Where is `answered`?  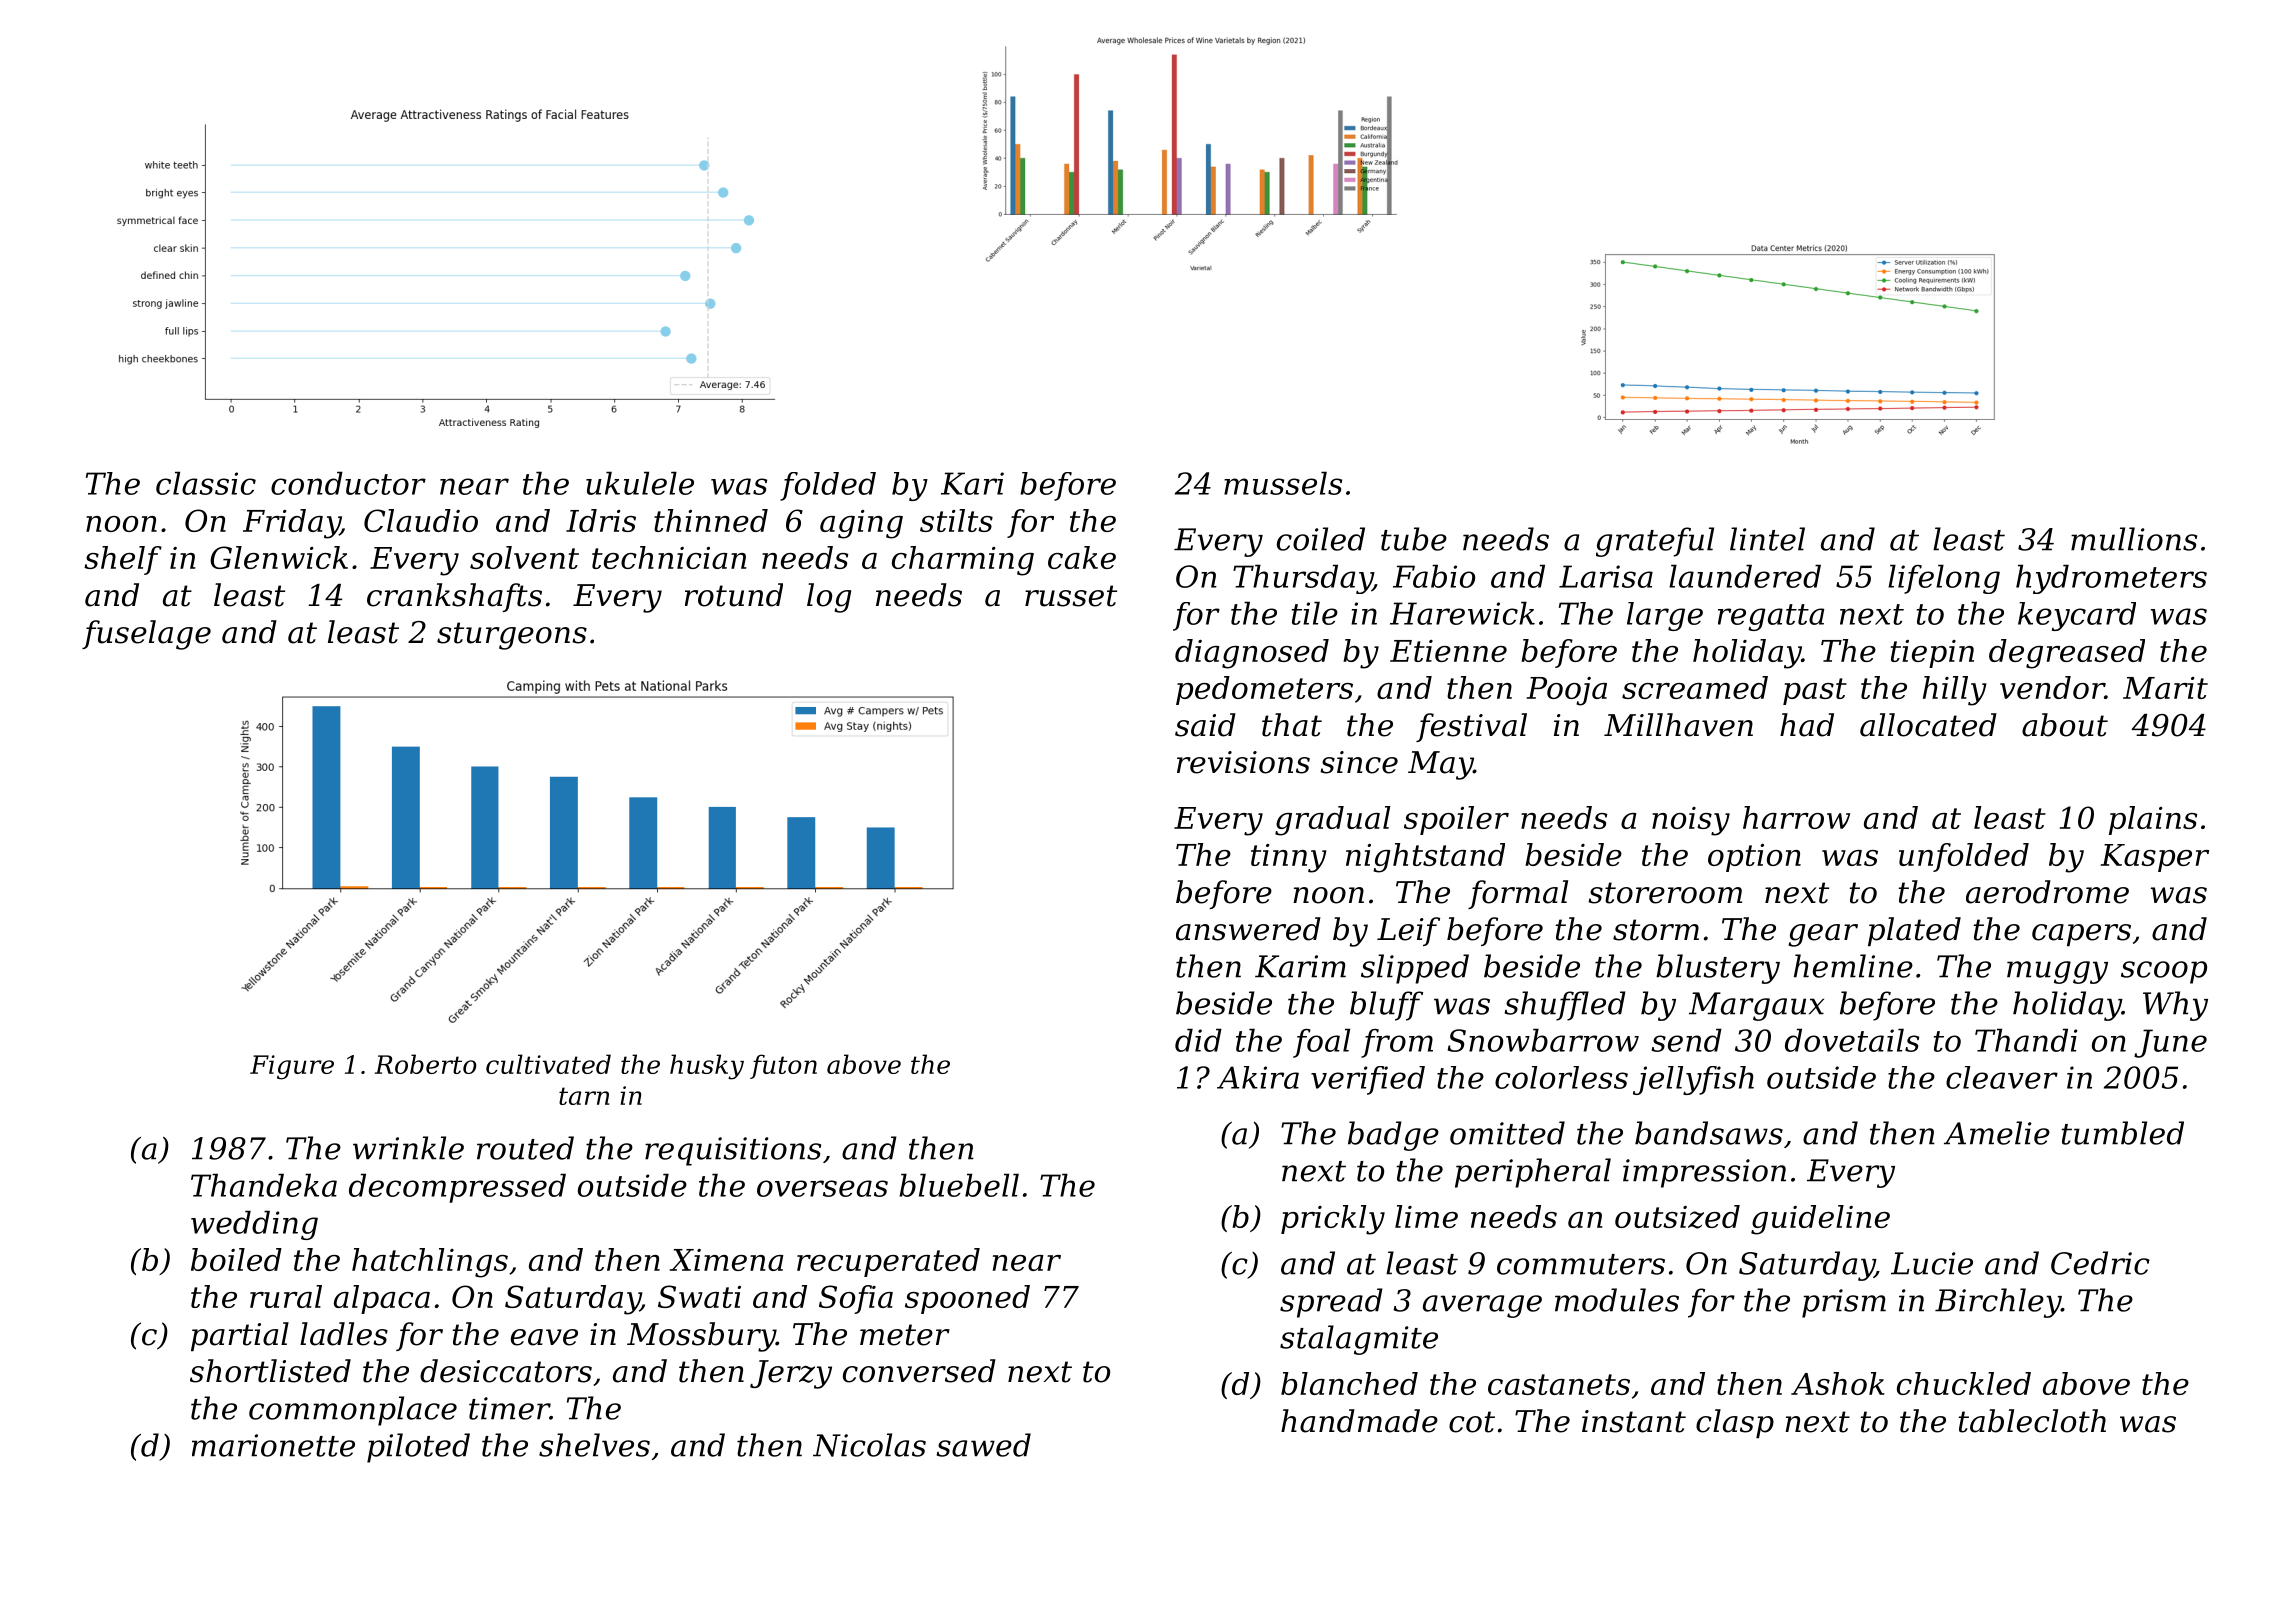 answered is located at coordinates (1248, 929).
